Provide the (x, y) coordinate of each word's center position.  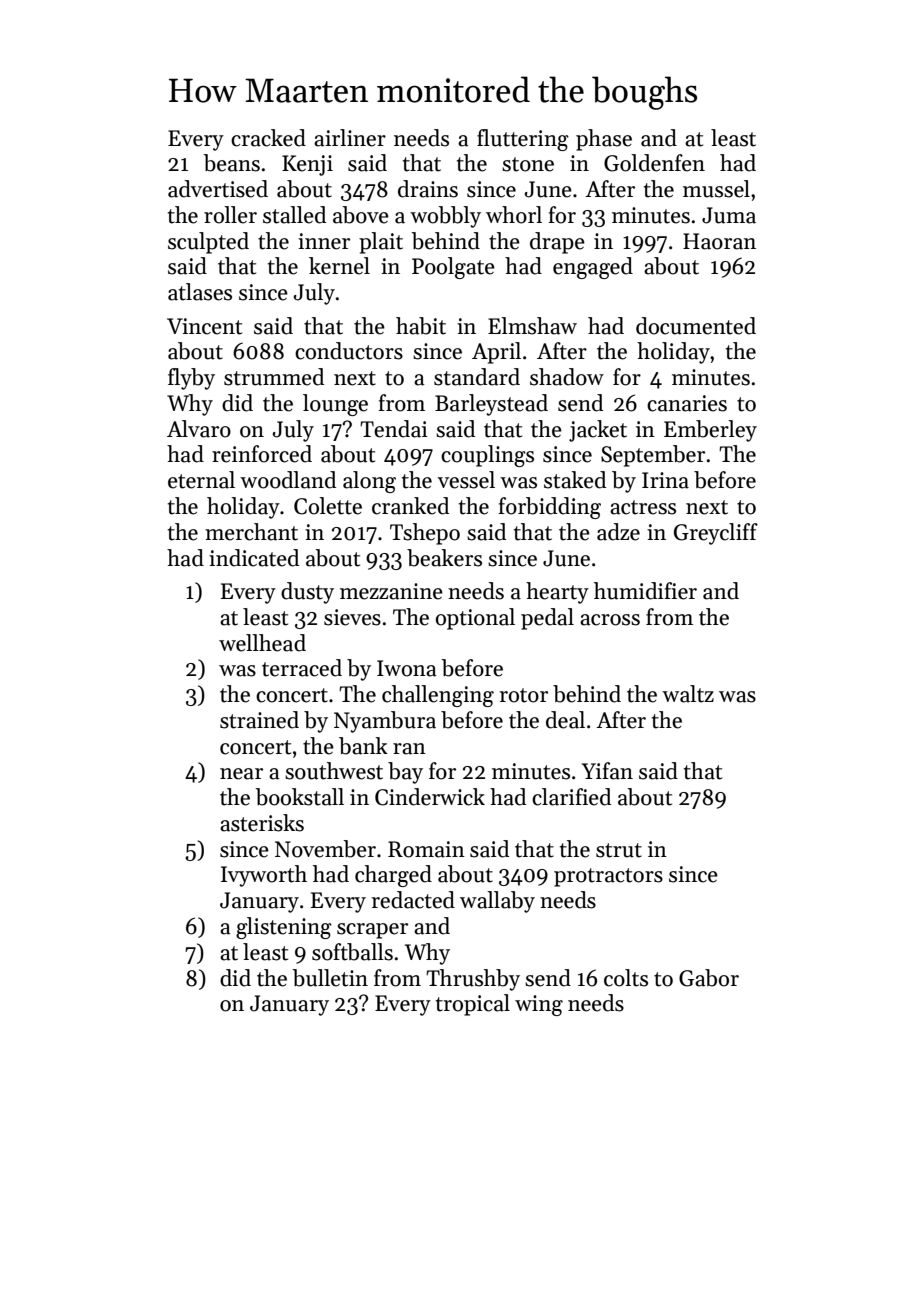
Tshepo (425, 534)
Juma (729, 215)
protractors (608, 877)
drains (428, 189)
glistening (284, 928)
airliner (350, 138)
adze (618, 532)
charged (393, 876)
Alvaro (199, 429)
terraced (302, 668)
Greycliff (716, 534)
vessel (466, 480)
